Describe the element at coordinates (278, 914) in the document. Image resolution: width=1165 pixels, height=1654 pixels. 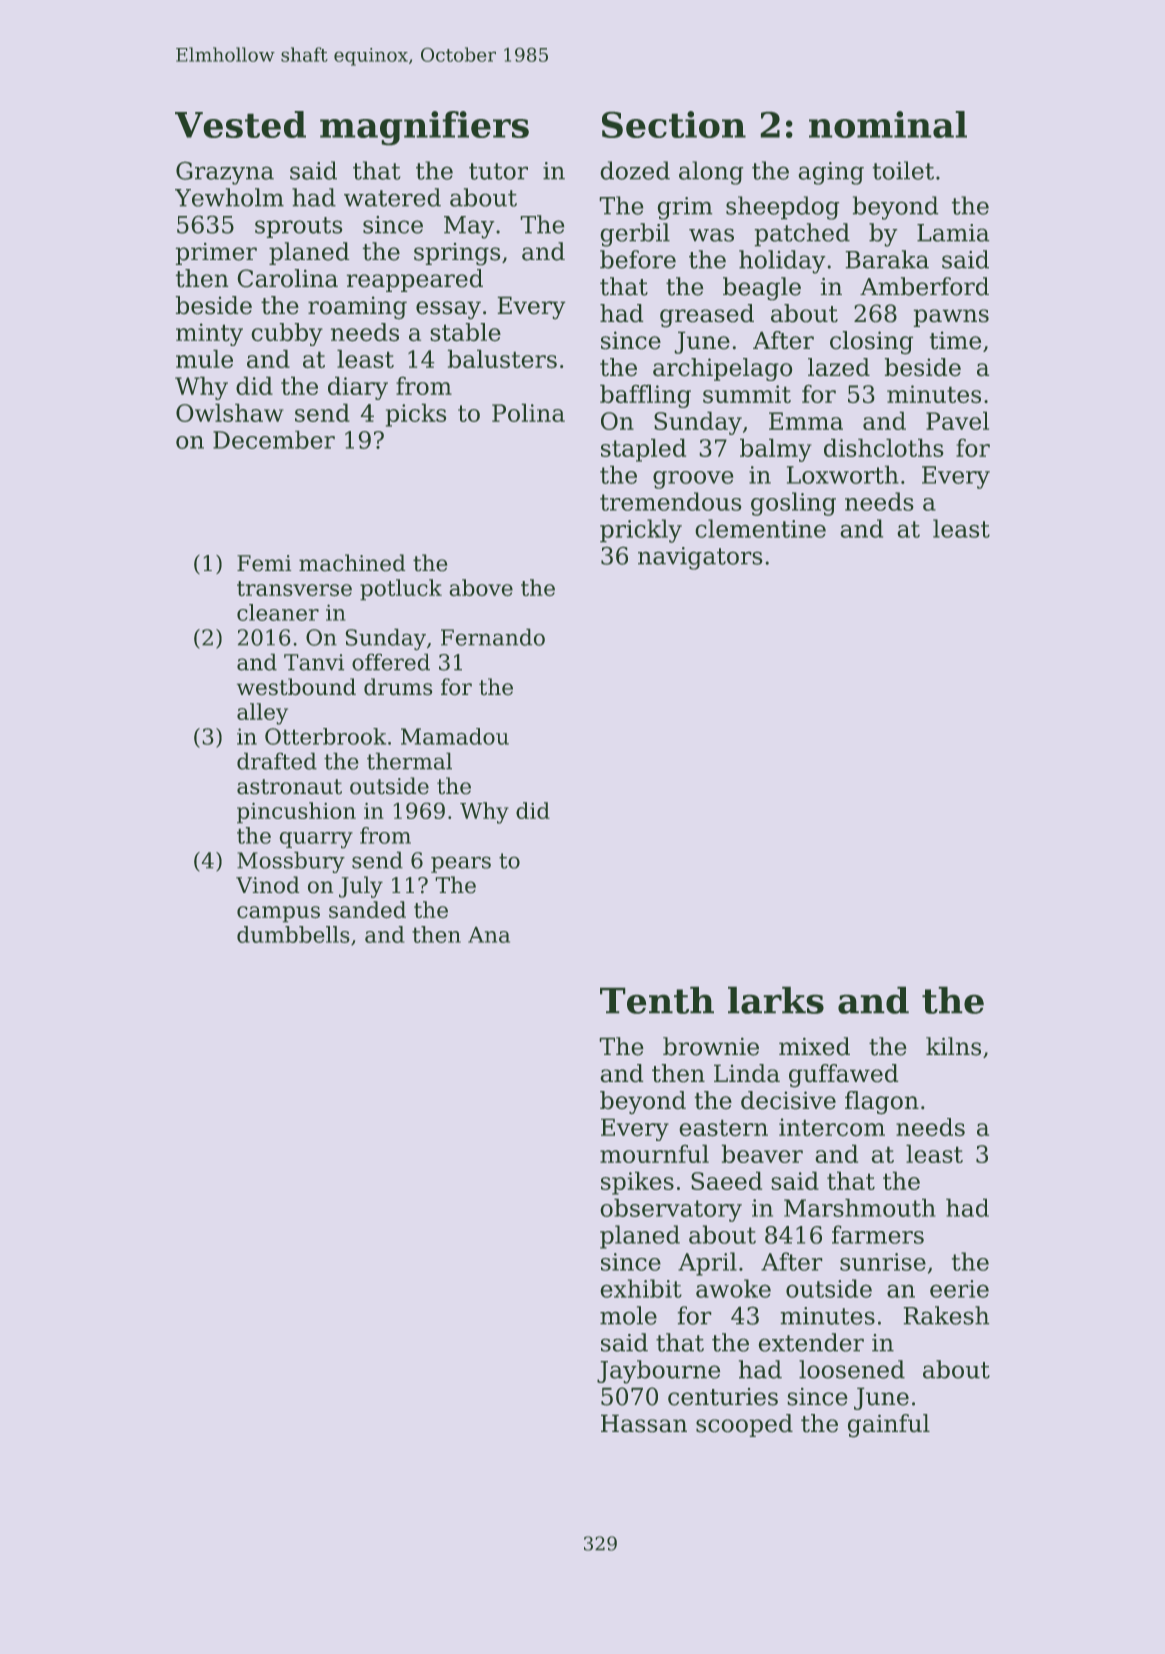
I see `campus` at that location.
